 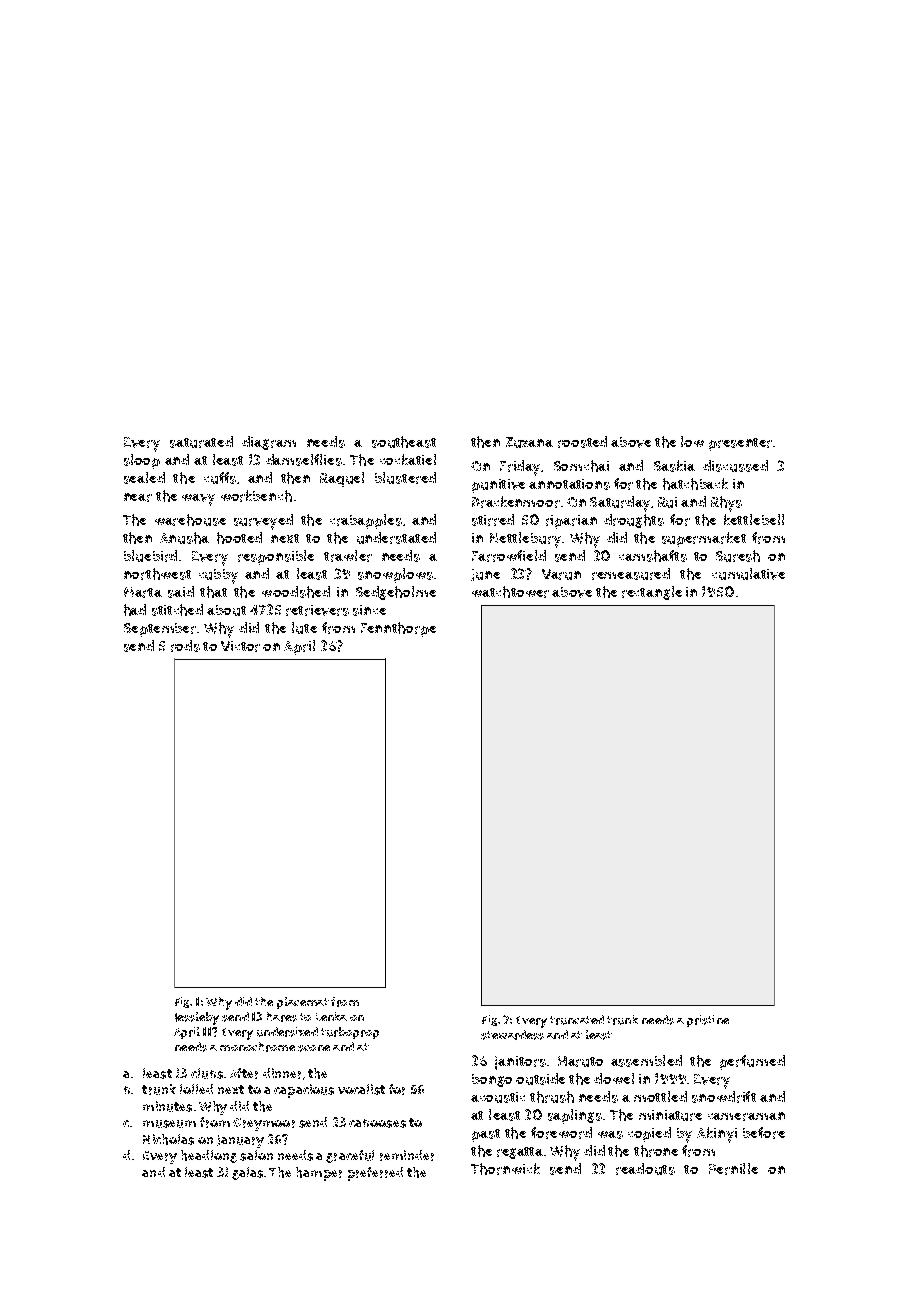 What do you see at coordinates (405, 478) in the screenshot?
I see `blustered` at bounding box center [405, 478].
